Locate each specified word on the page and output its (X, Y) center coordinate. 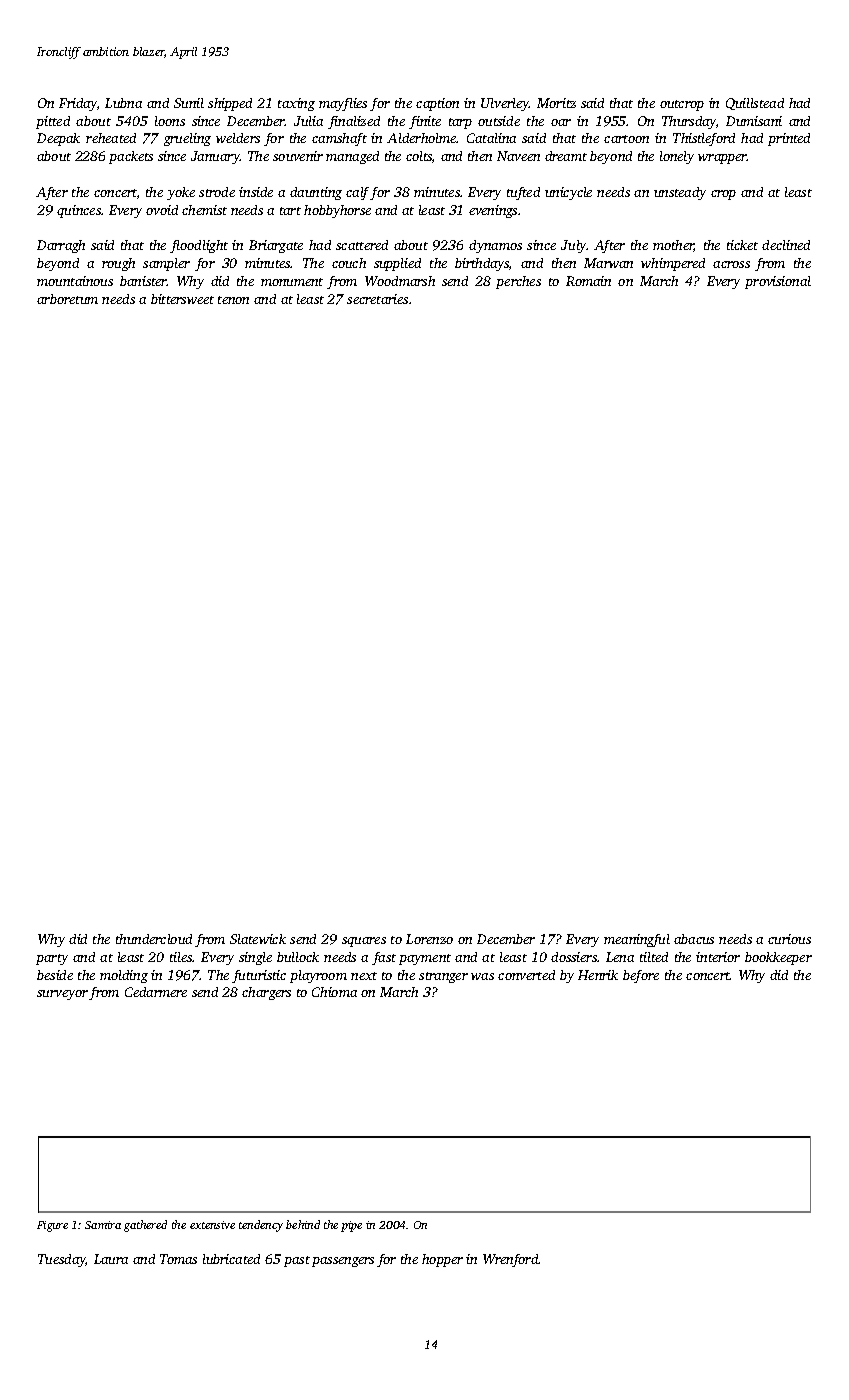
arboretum (67, 299)
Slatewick (258, 939)
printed (789, 139)
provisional (778, 282)
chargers (266, 993)
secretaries (377, 299)
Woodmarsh (400, 281)
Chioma (334, 992)
